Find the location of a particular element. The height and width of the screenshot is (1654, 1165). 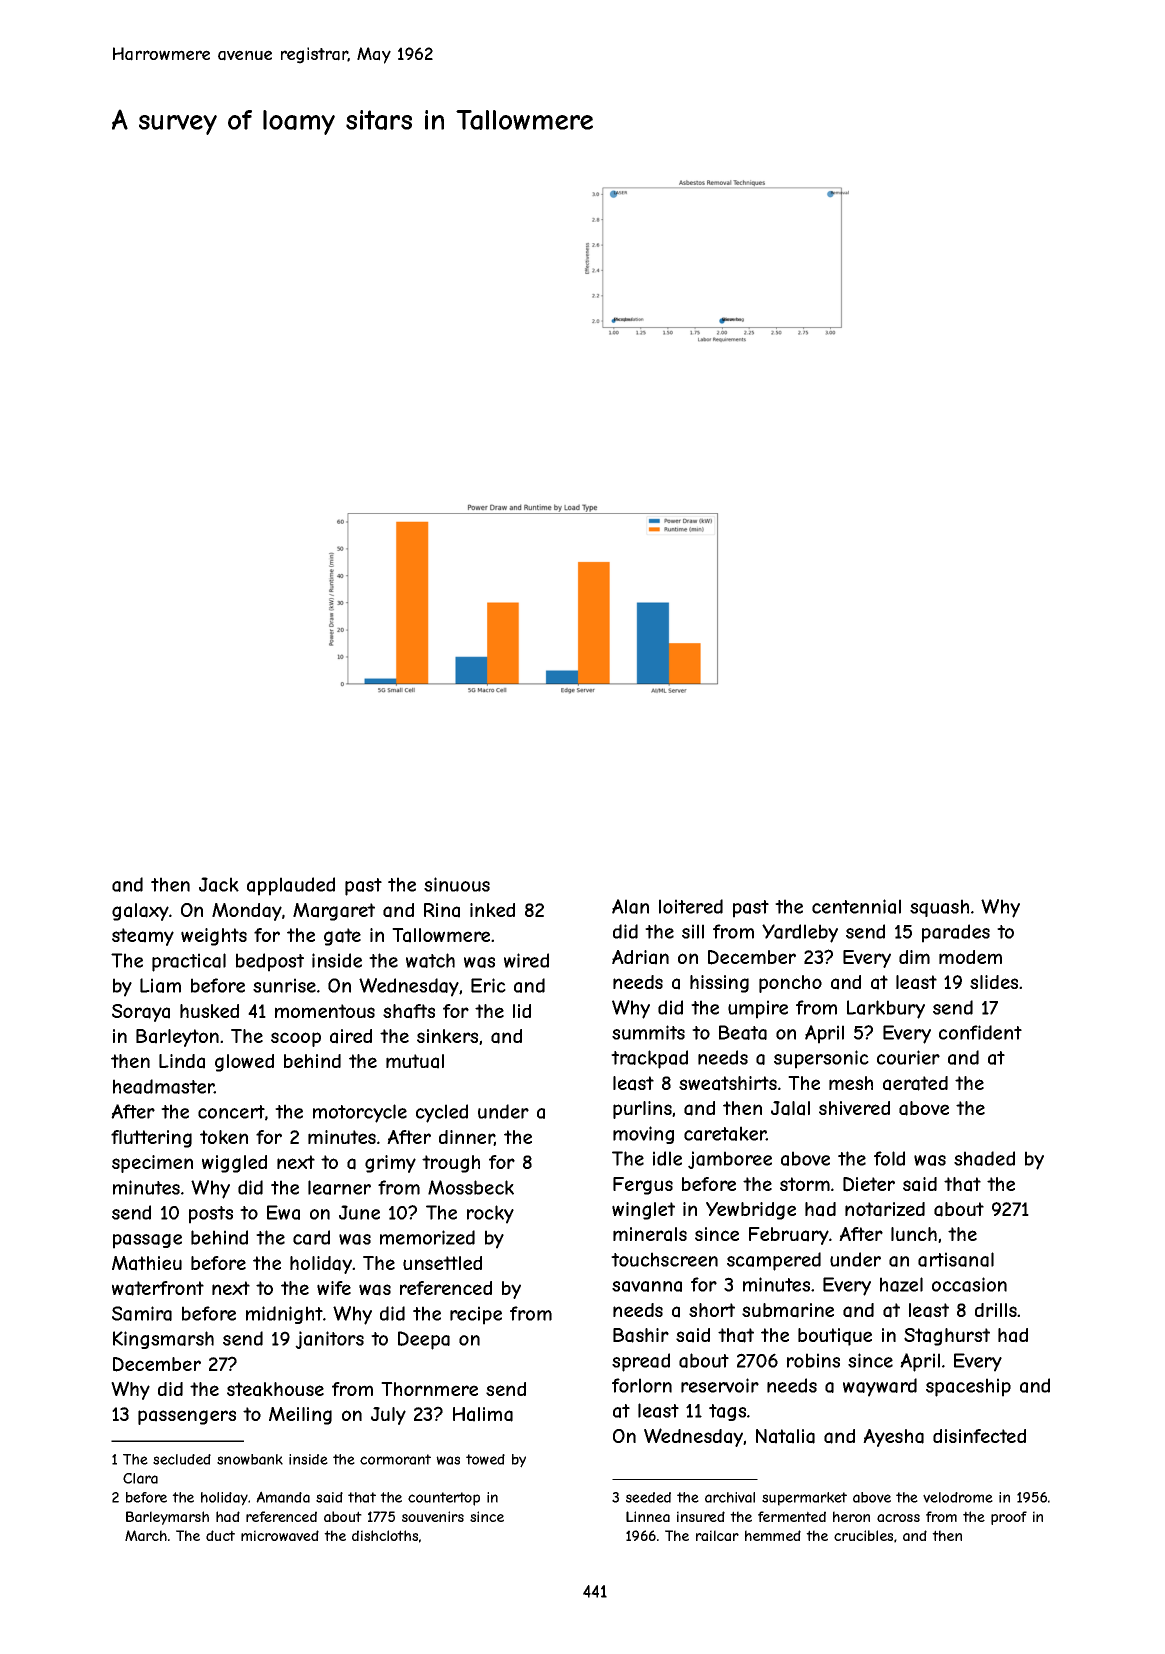

wiggled is located at coordinates (234, 1164).
